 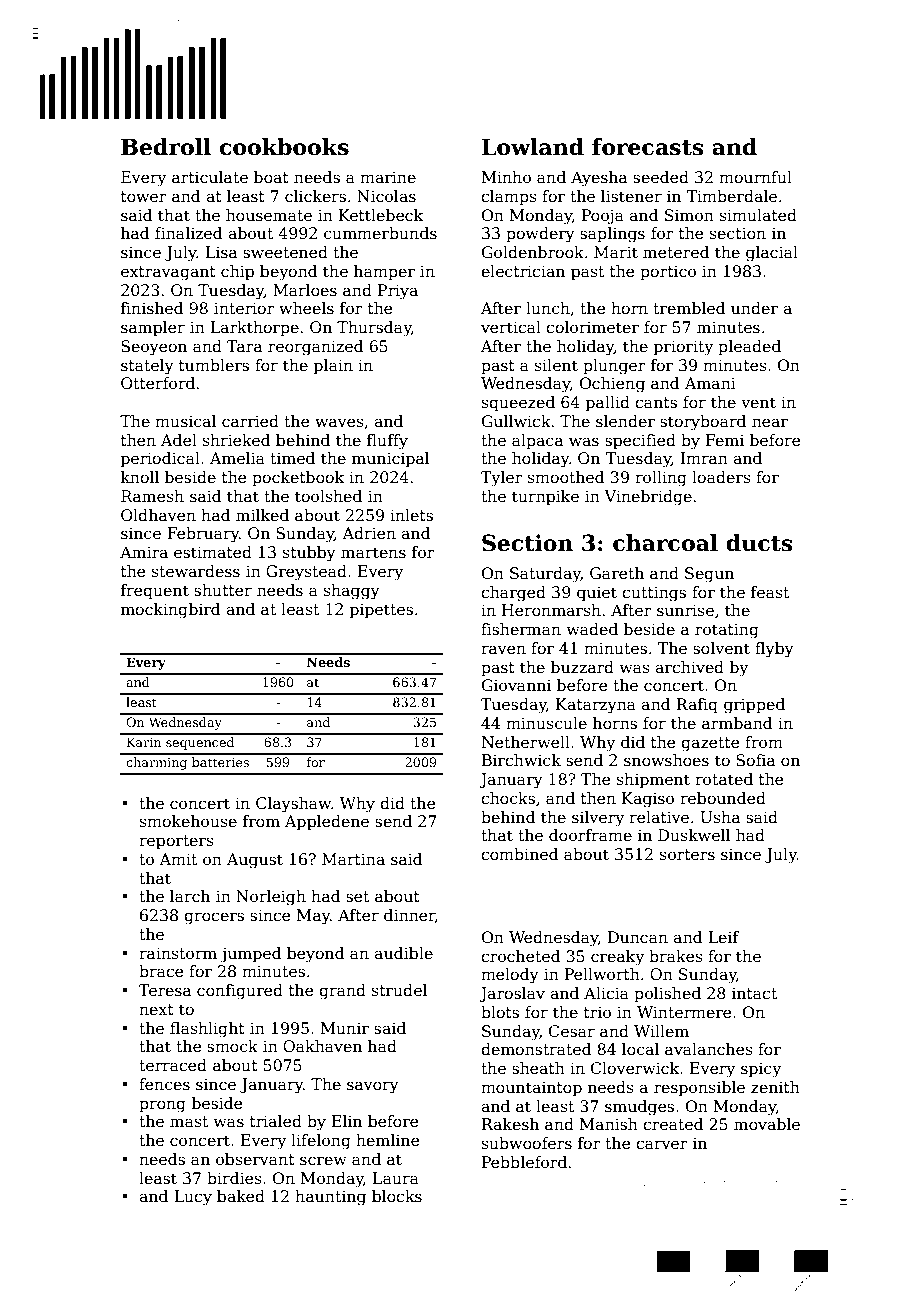 I want to click on Lucy, so click(x=193, y=1198).
